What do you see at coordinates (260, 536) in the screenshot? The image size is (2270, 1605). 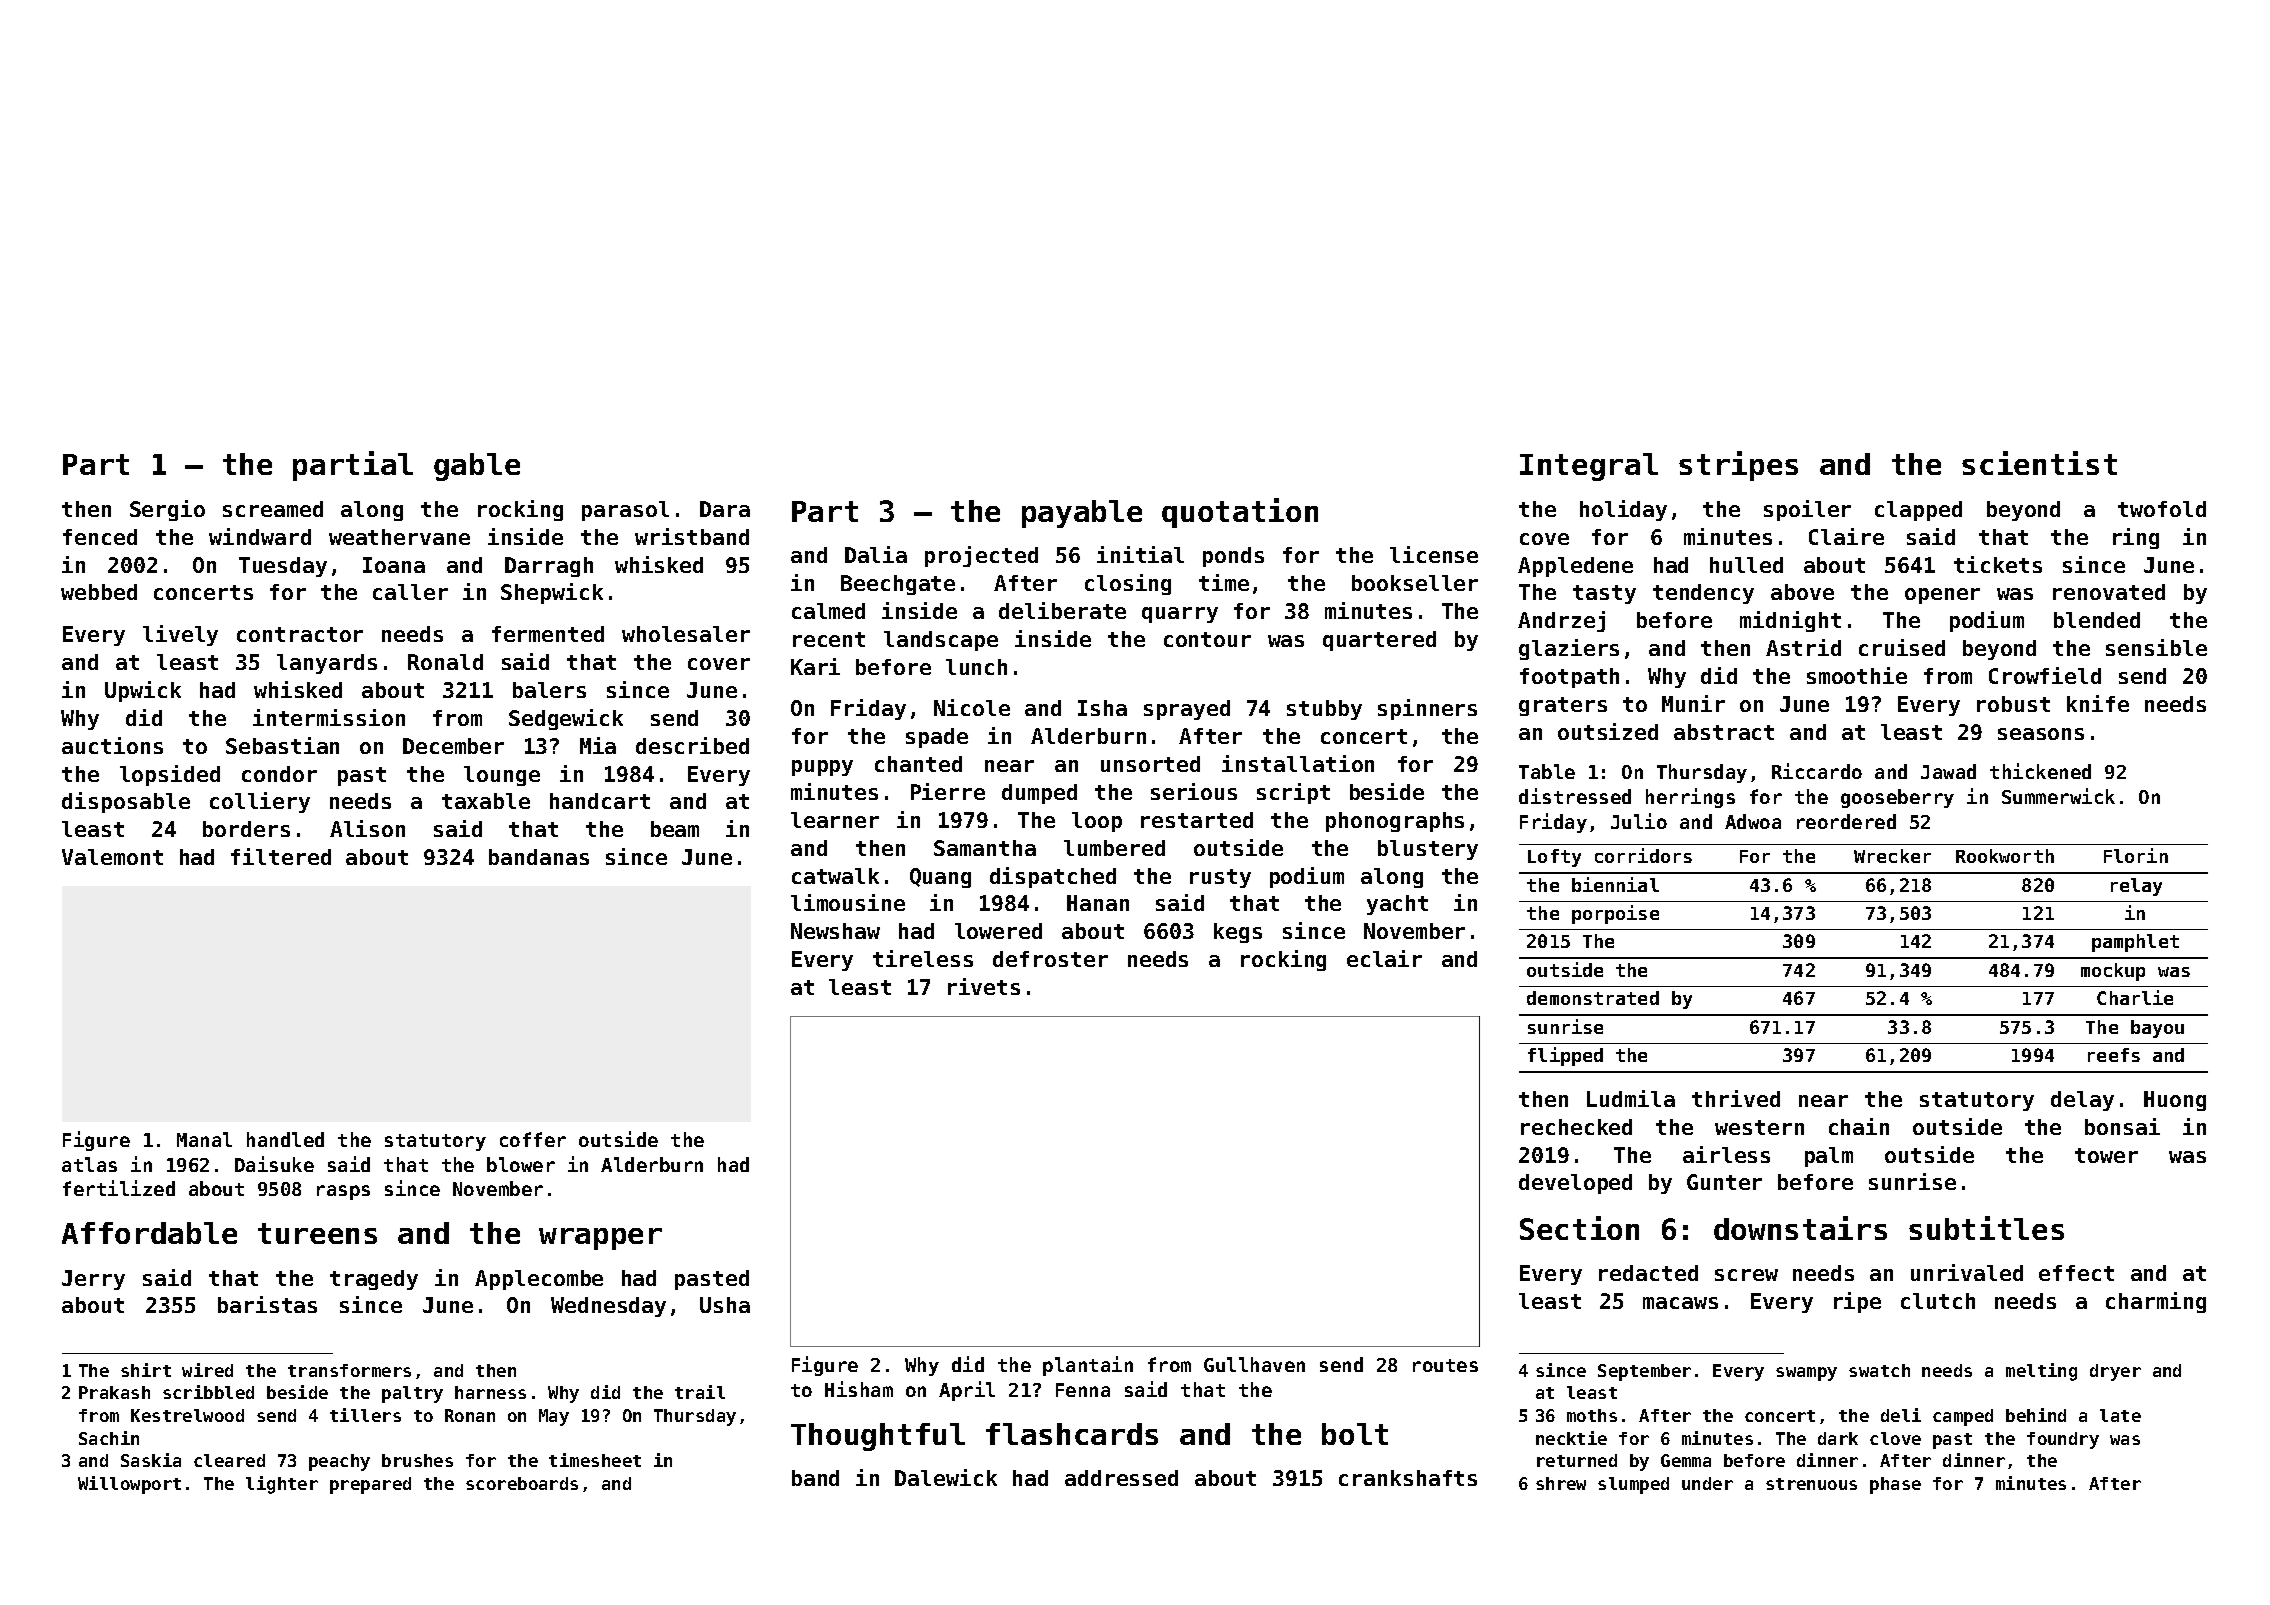 I see `windward` at bounding box center [260, 536].
